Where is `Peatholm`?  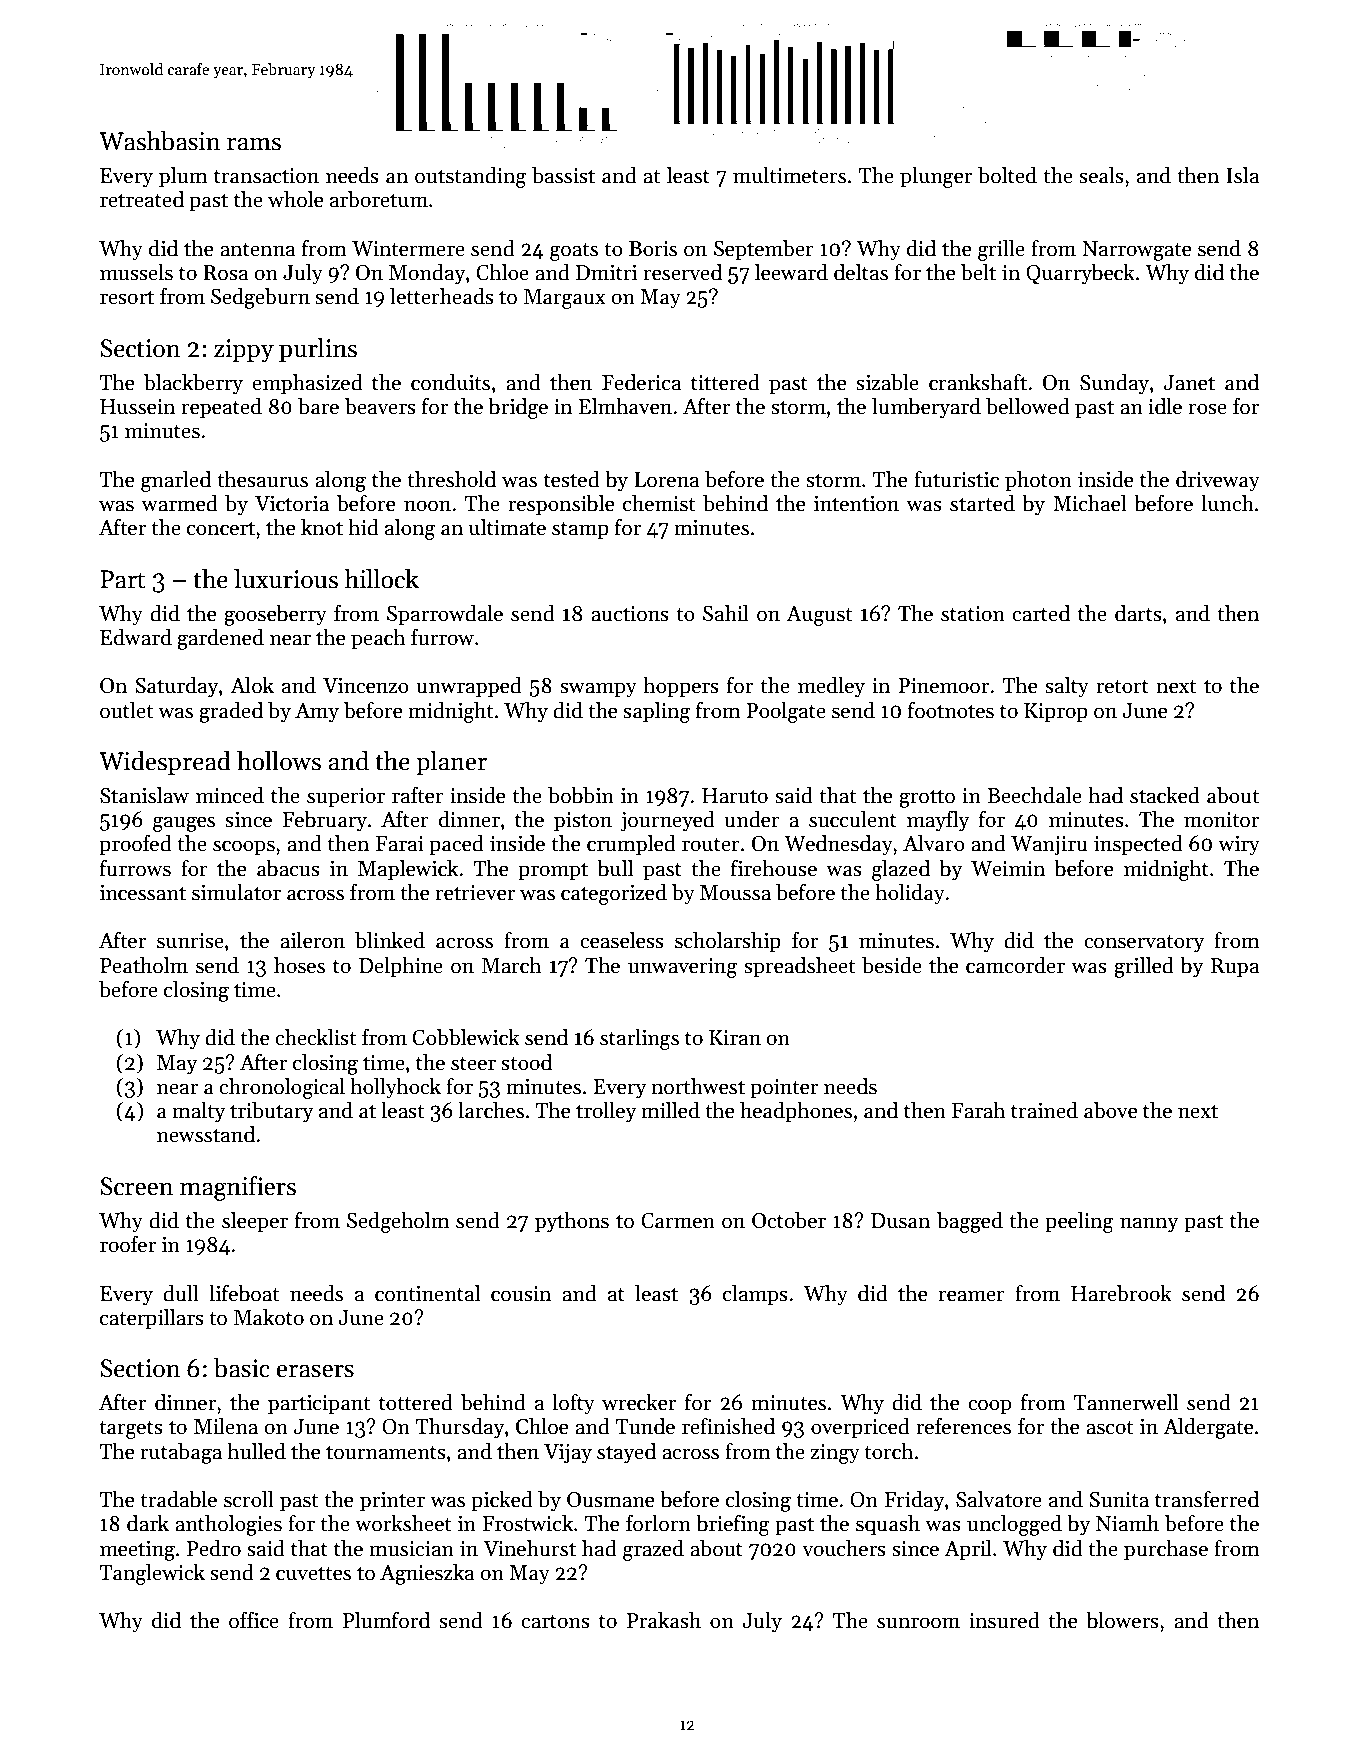
Peatholm is located at coordinates (144, 965).
